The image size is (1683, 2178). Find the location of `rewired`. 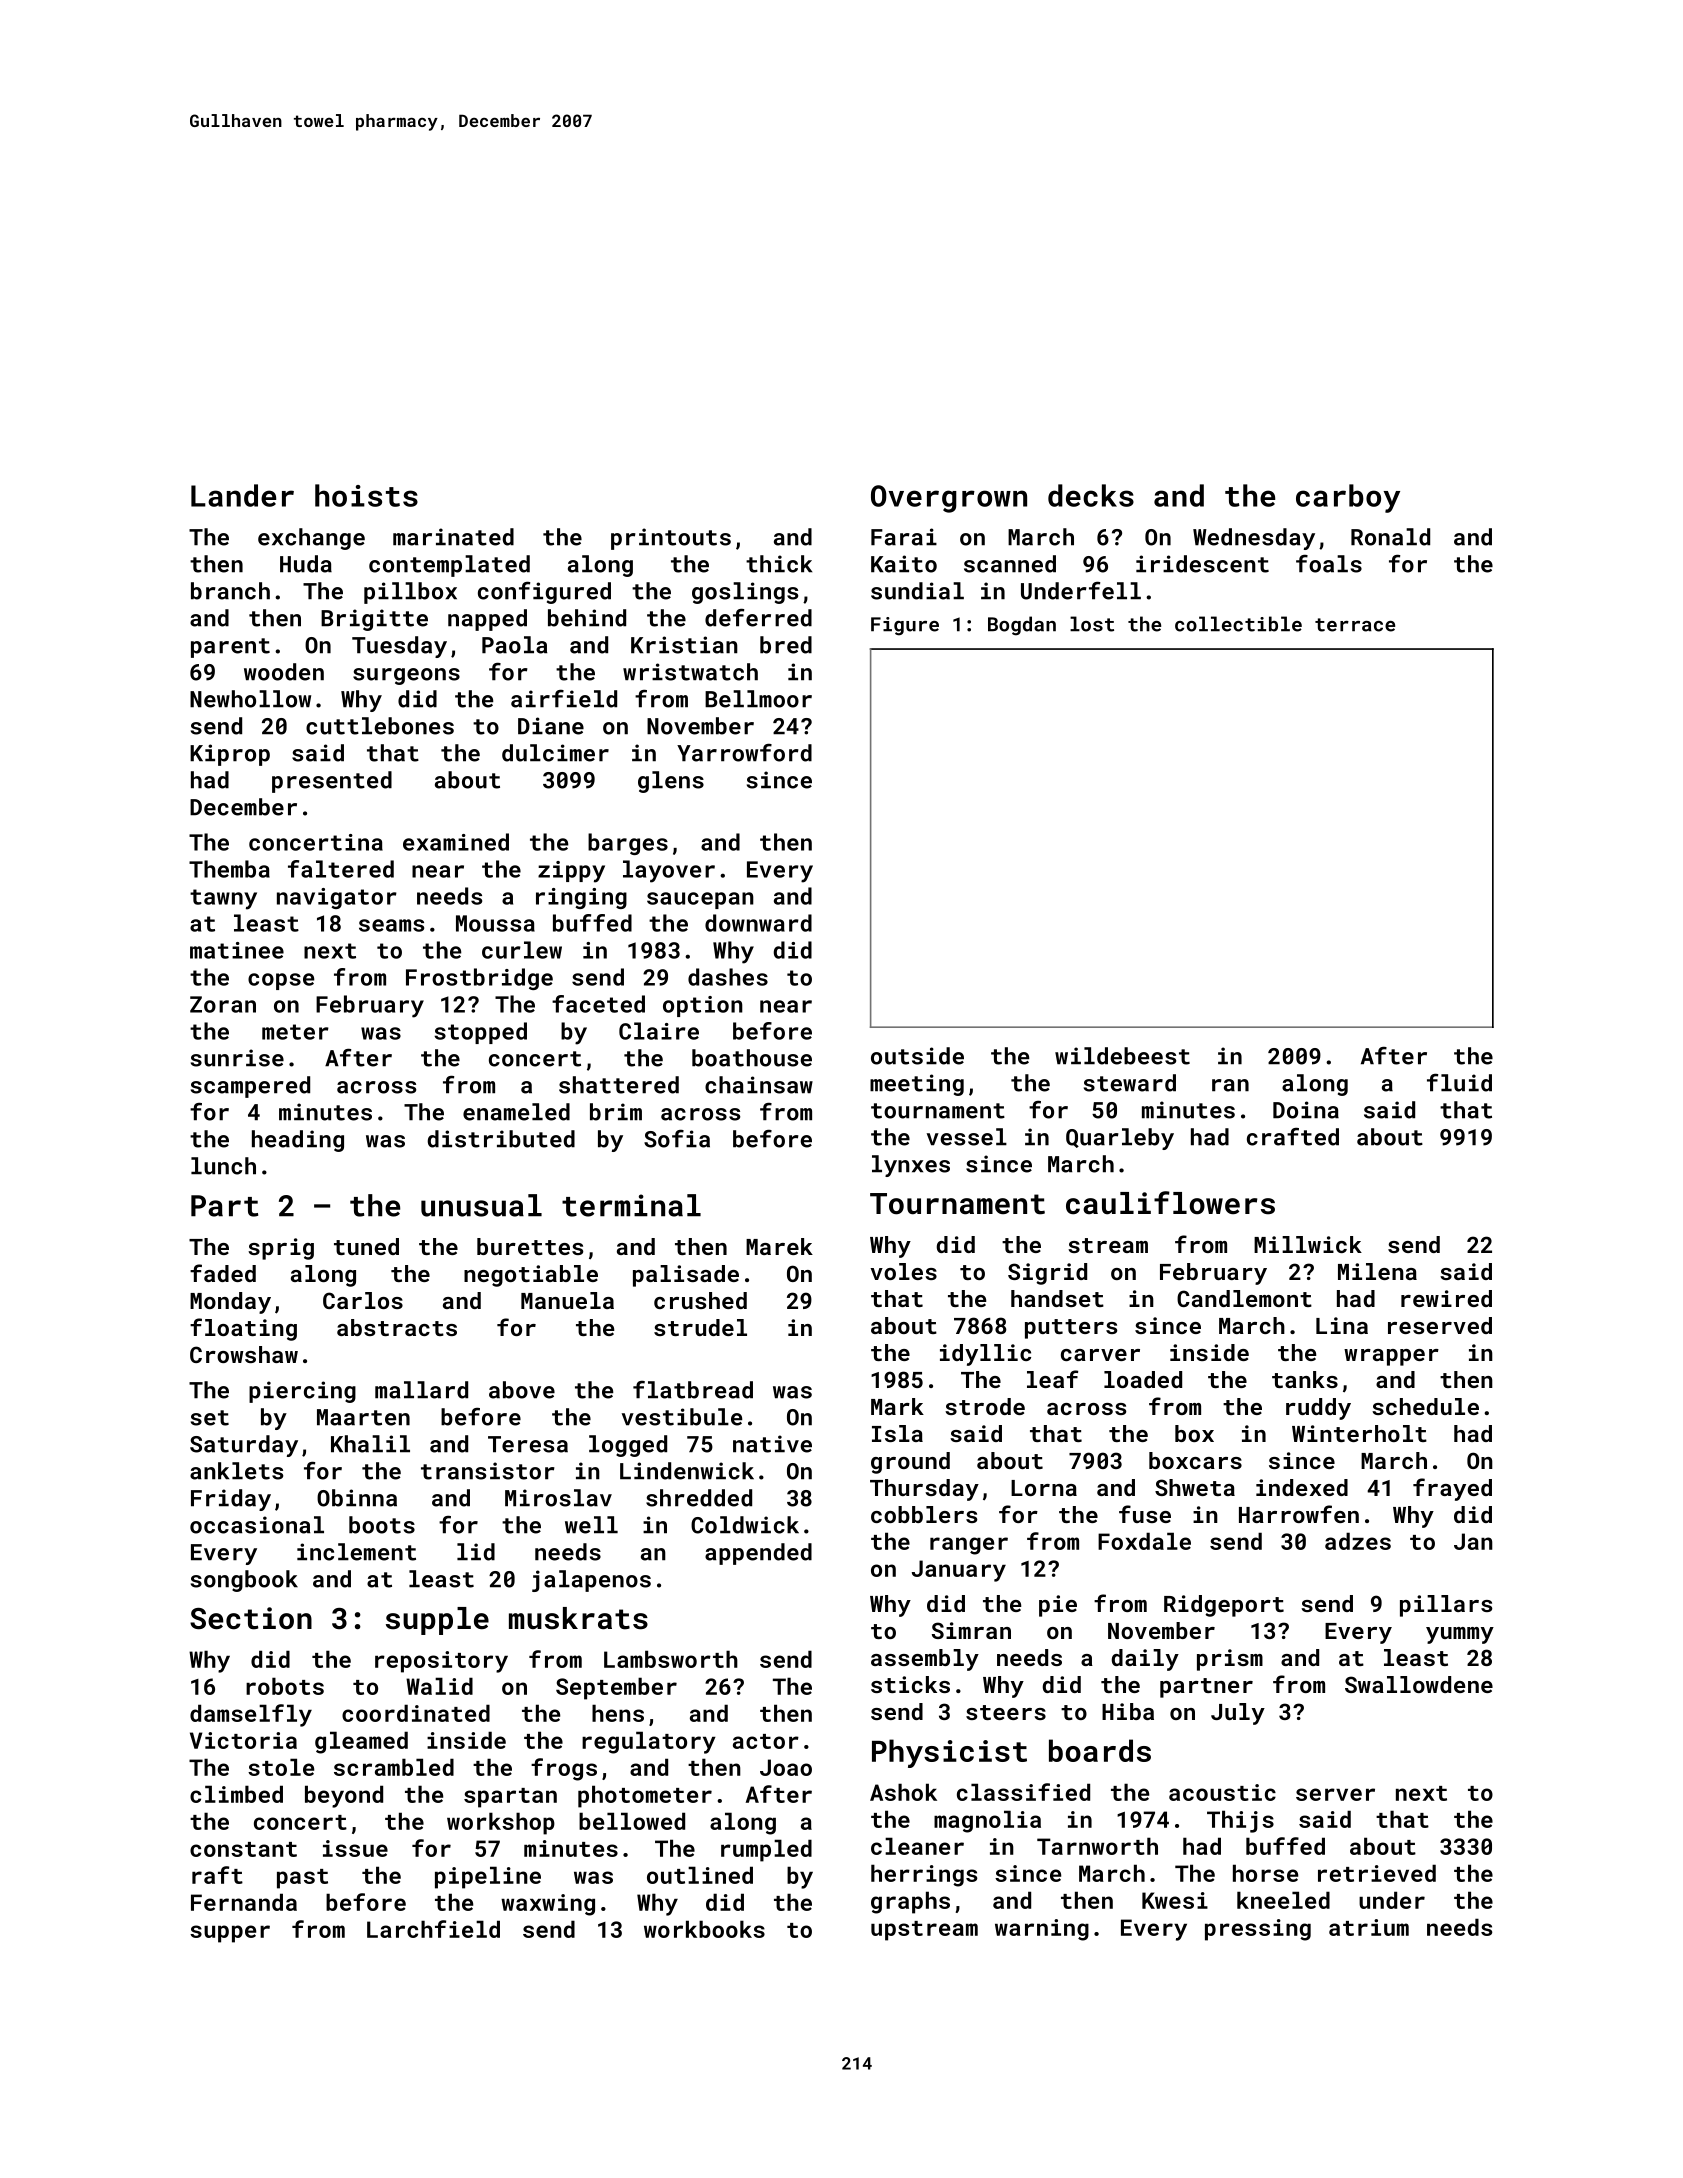

rewired is located at coordinates (1446, 1298).
